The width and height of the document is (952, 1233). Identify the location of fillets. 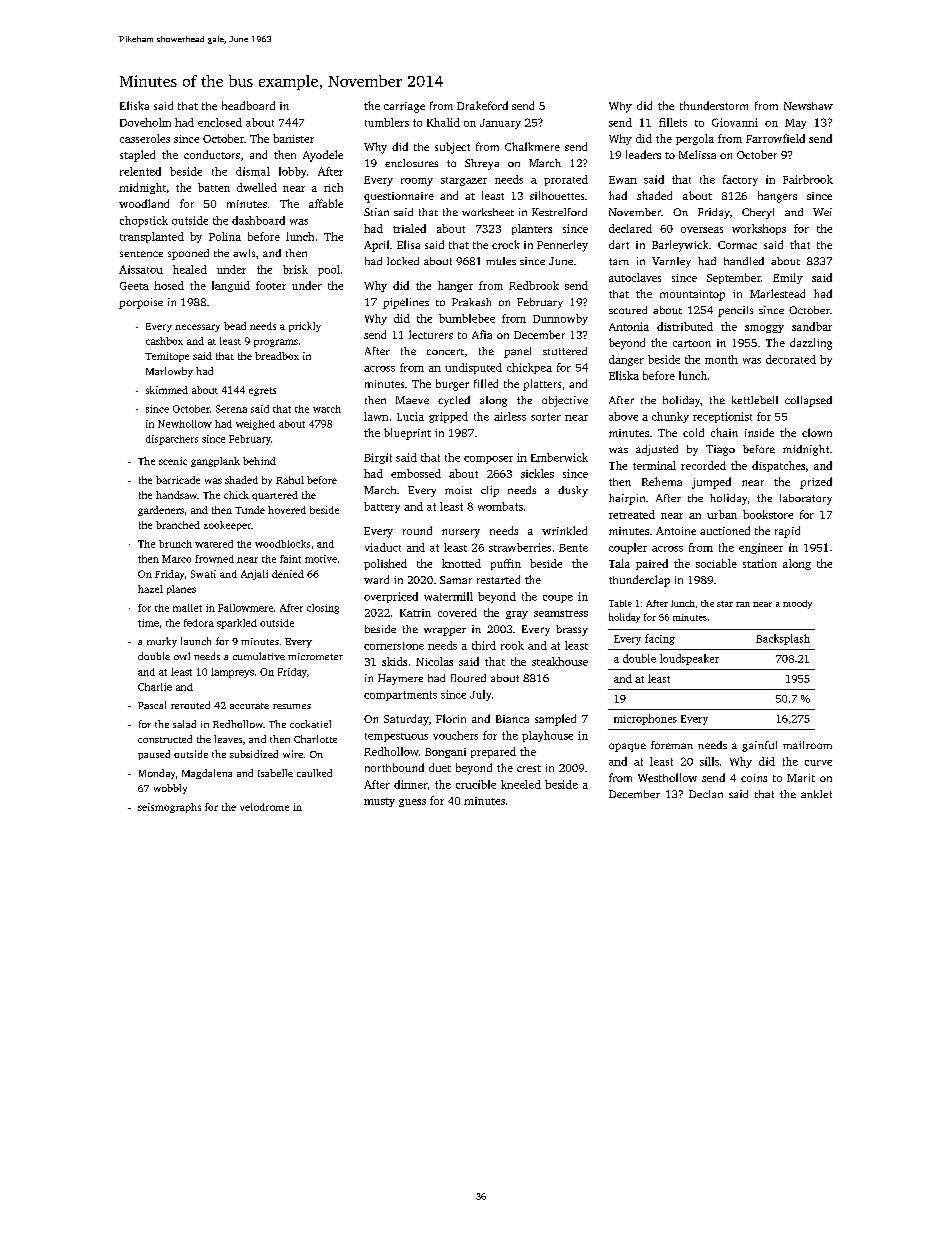
(673, 122).
